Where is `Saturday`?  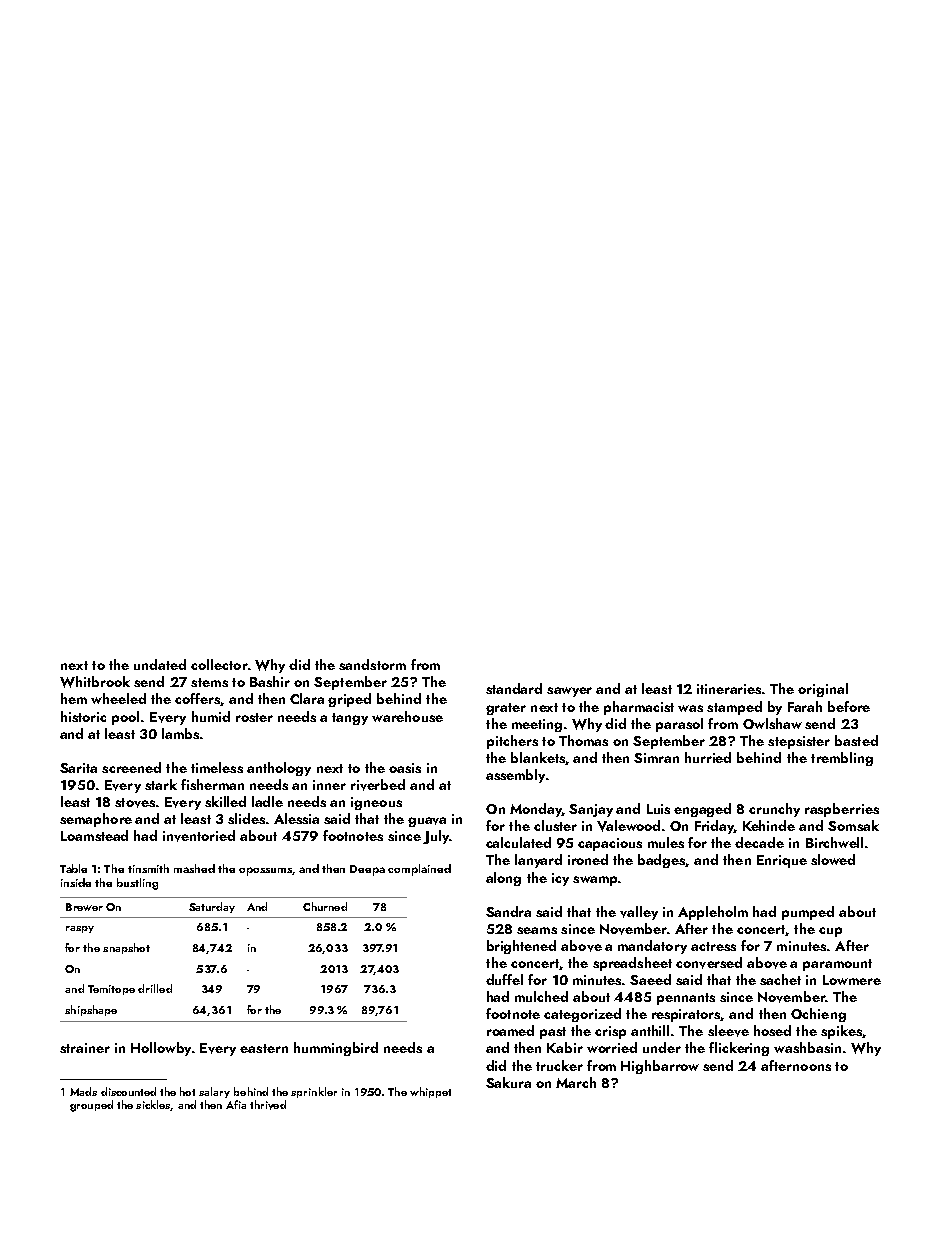
Saturday is located at coordinates (212, 907).
